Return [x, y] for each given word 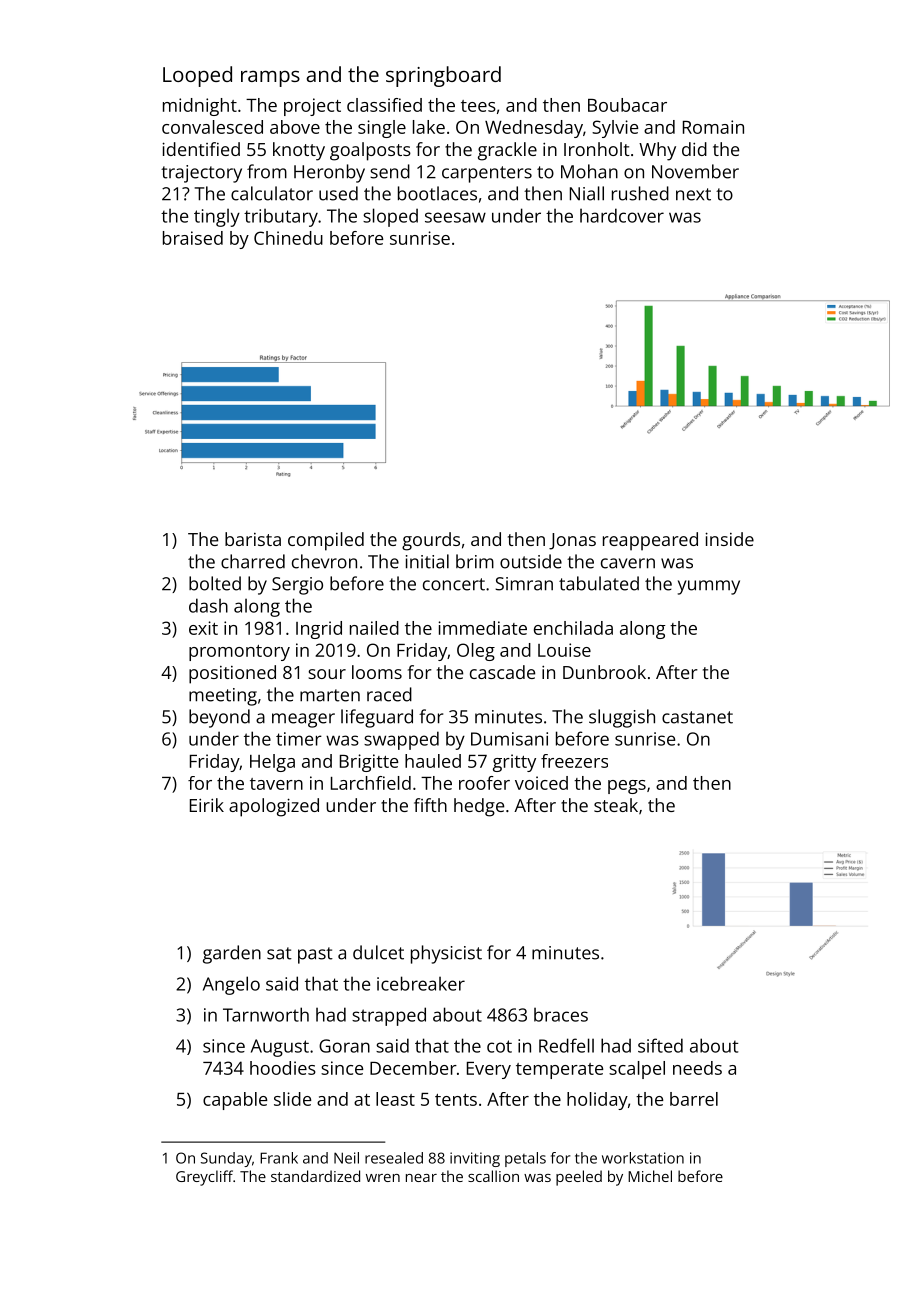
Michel [650, 1176]
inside [729, 539]
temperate [559, 1071]
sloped [390, 217]
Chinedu [288, 238]
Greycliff [204, 1178]
